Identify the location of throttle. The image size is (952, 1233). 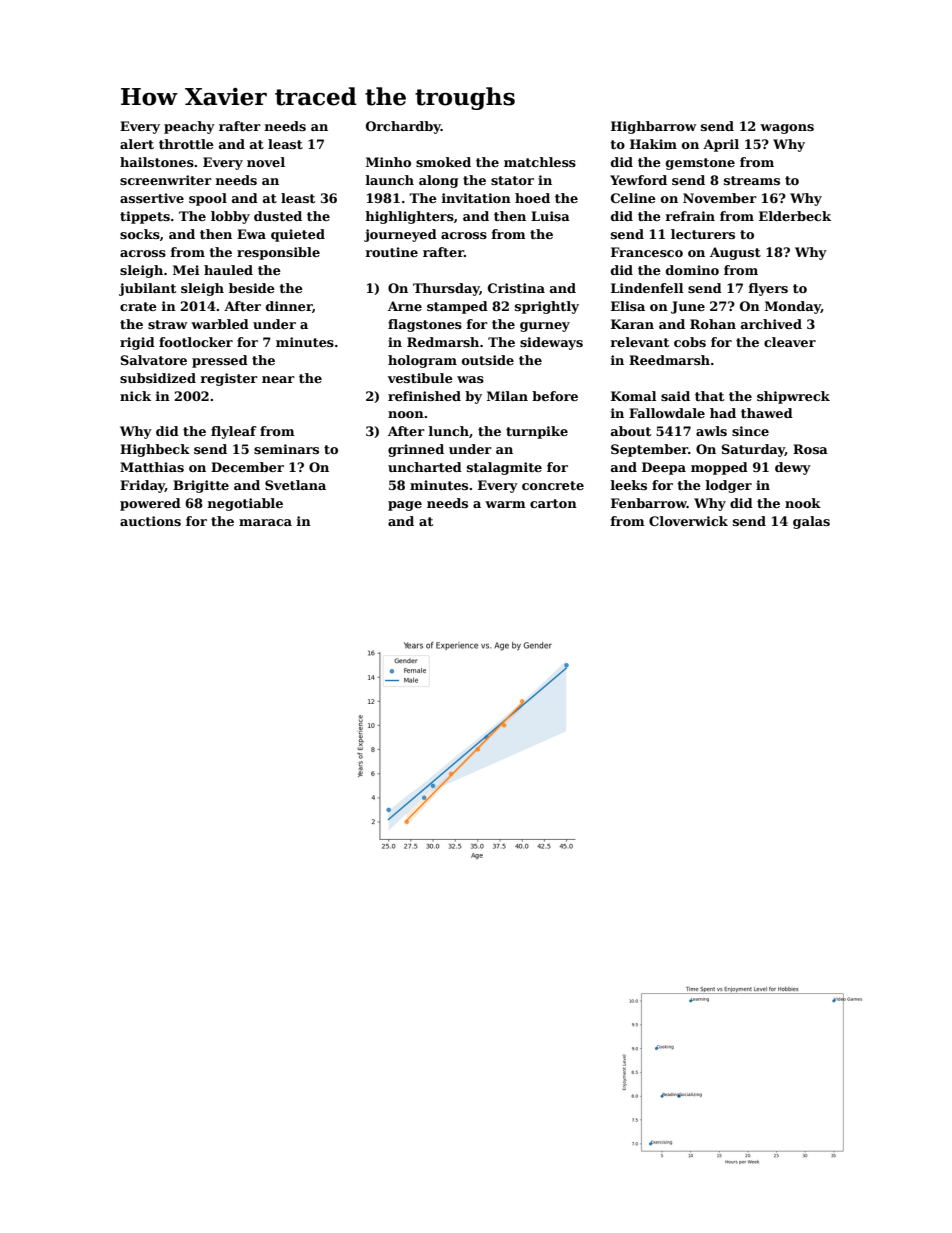
(186, 144).
